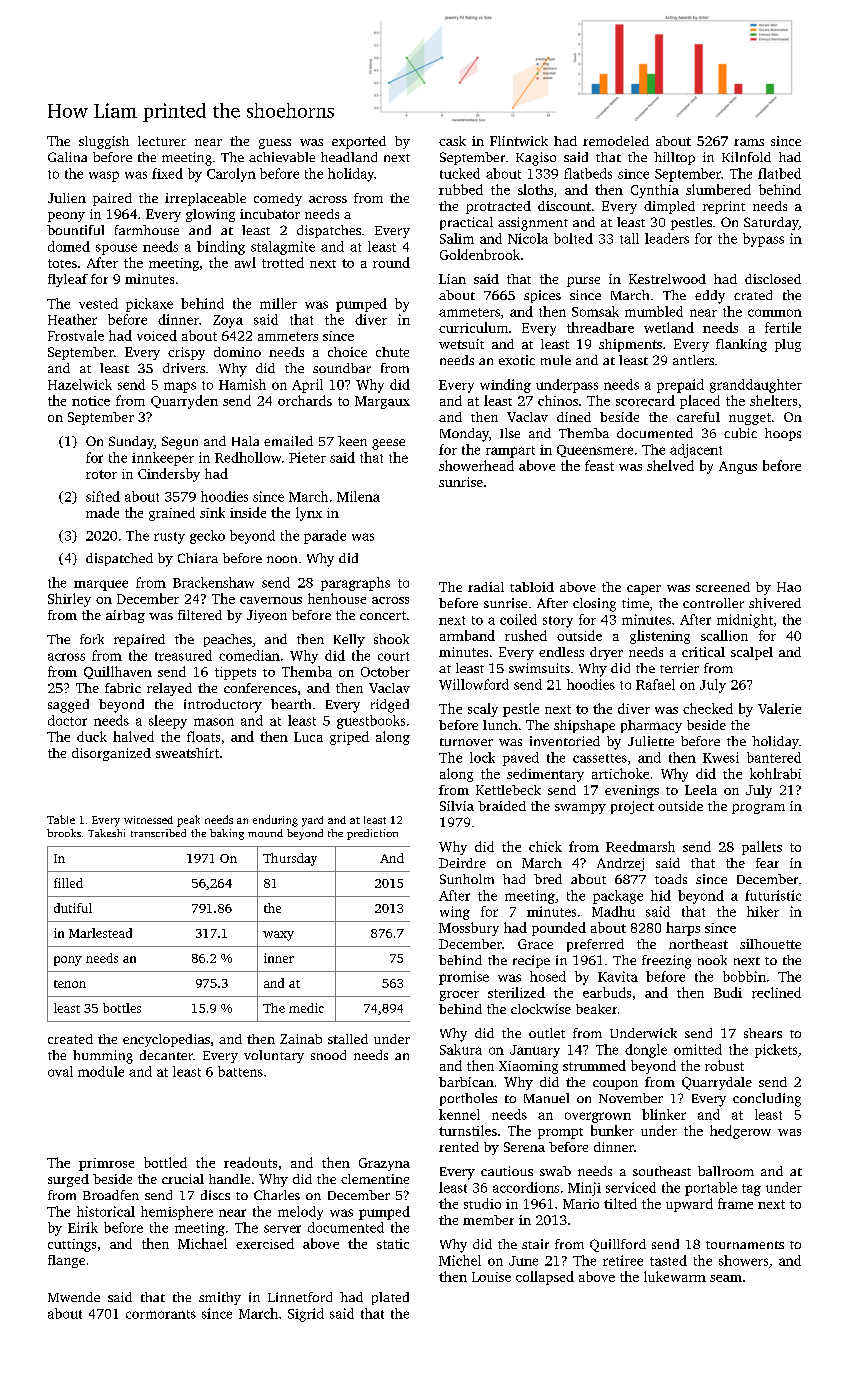 This image has height=1400, width=849. What do you see at coordinates (306, 1315) in the image?
I see `Sigrid` at bounding box center [306, 1315].
